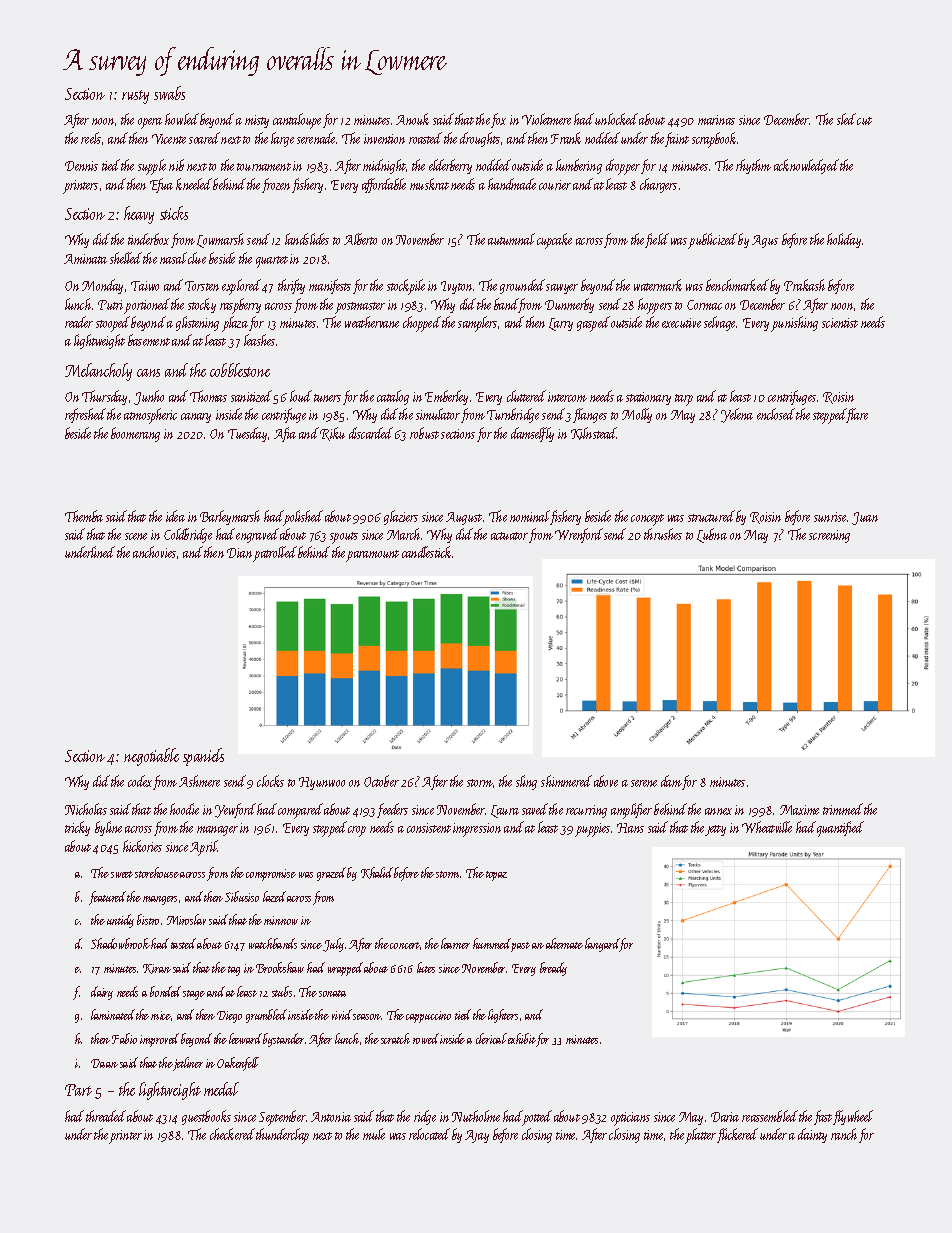  Describe the element at coordinates (546, 119) in the image. I see `Violetmere` at that location.
